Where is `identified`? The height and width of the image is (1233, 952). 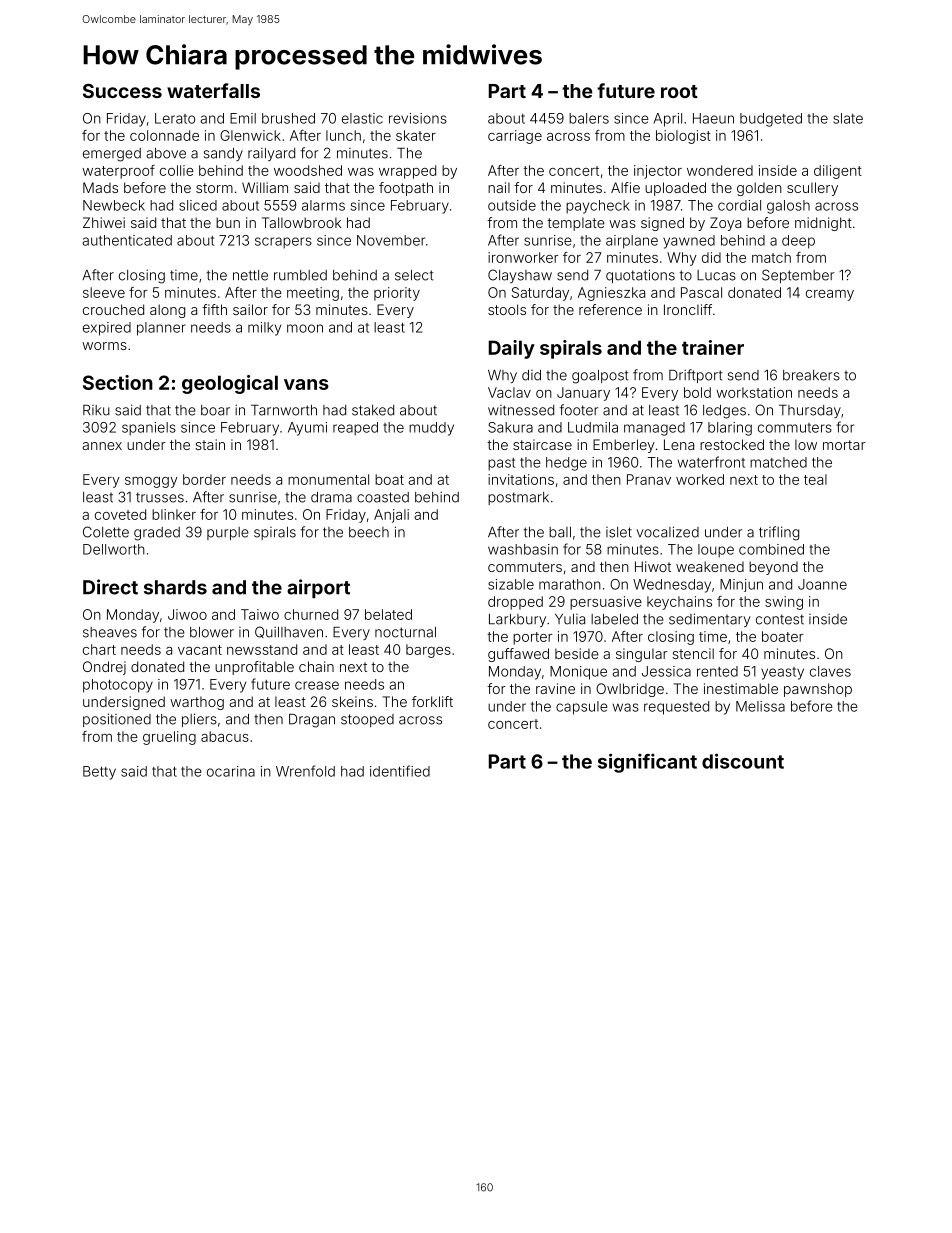
identified is located at coordinates (400, 771).
